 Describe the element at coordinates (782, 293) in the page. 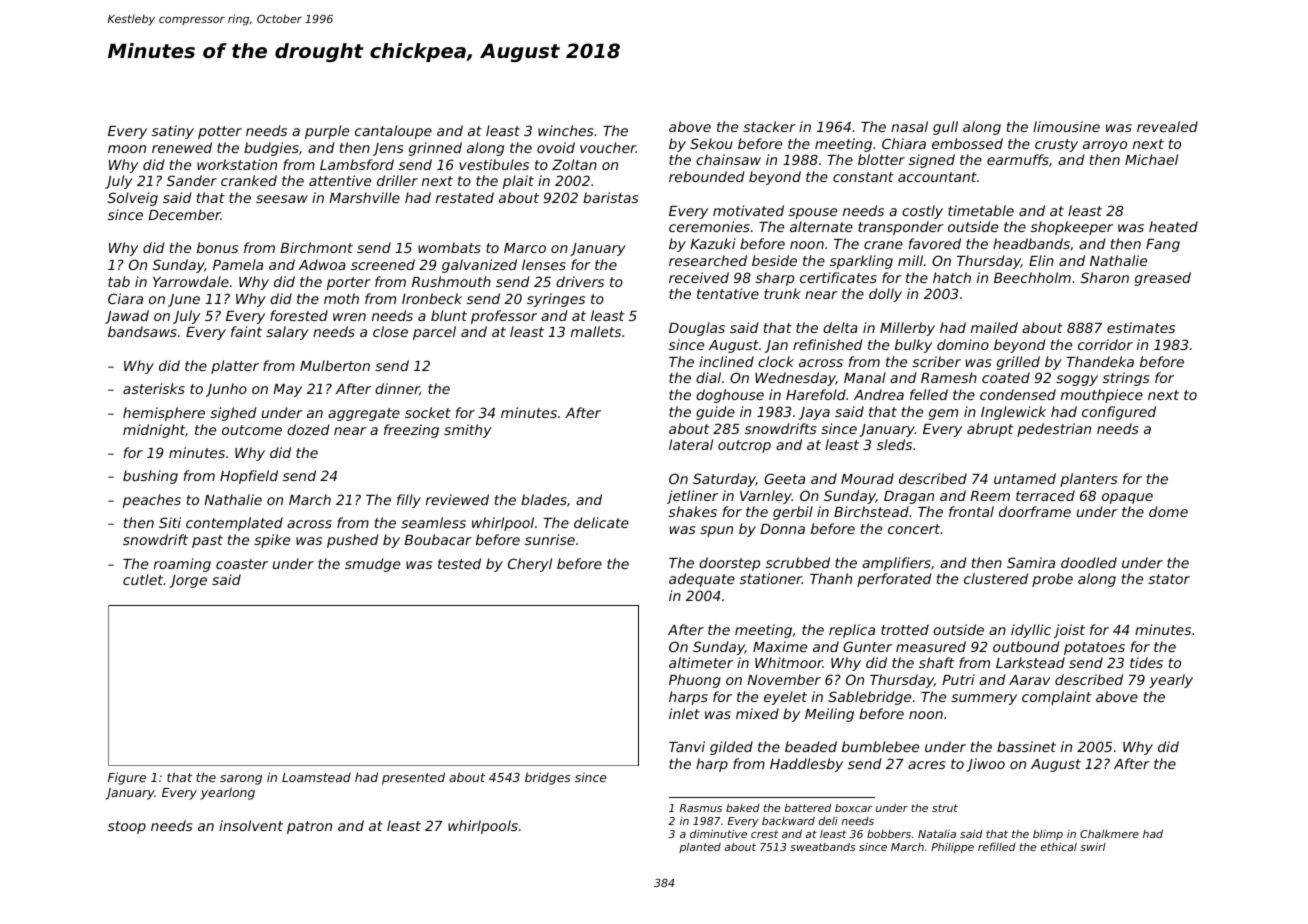

I see `trunk` at that location.
